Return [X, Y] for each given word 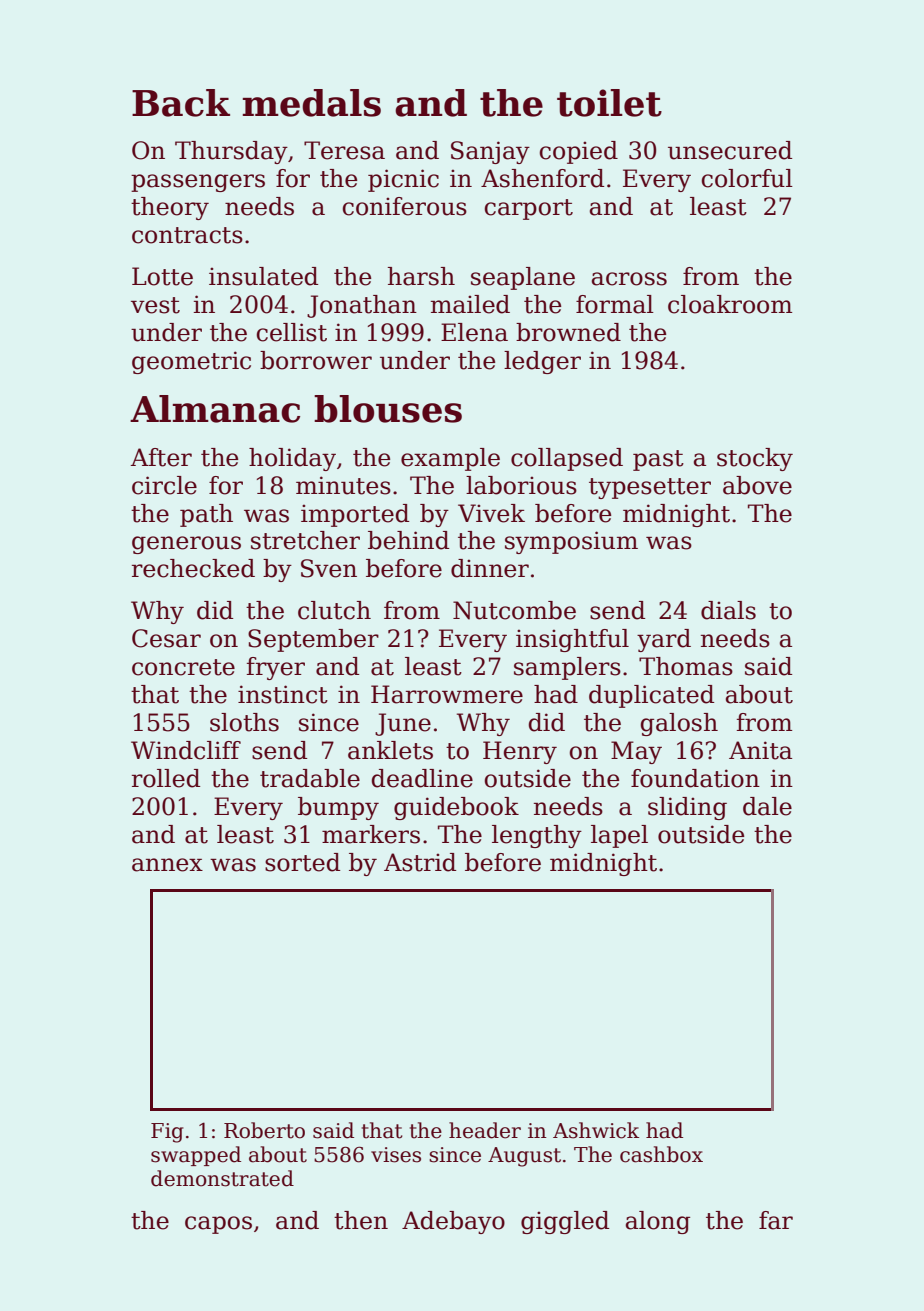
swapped [196, 1156]
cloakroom [730, 304]
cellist [291, 332]
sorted [302, 862]
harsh [421, 276]
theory [170, 208]
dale [767, 806]
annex [167, 865]
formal [615, 304]
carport [528, 209]
